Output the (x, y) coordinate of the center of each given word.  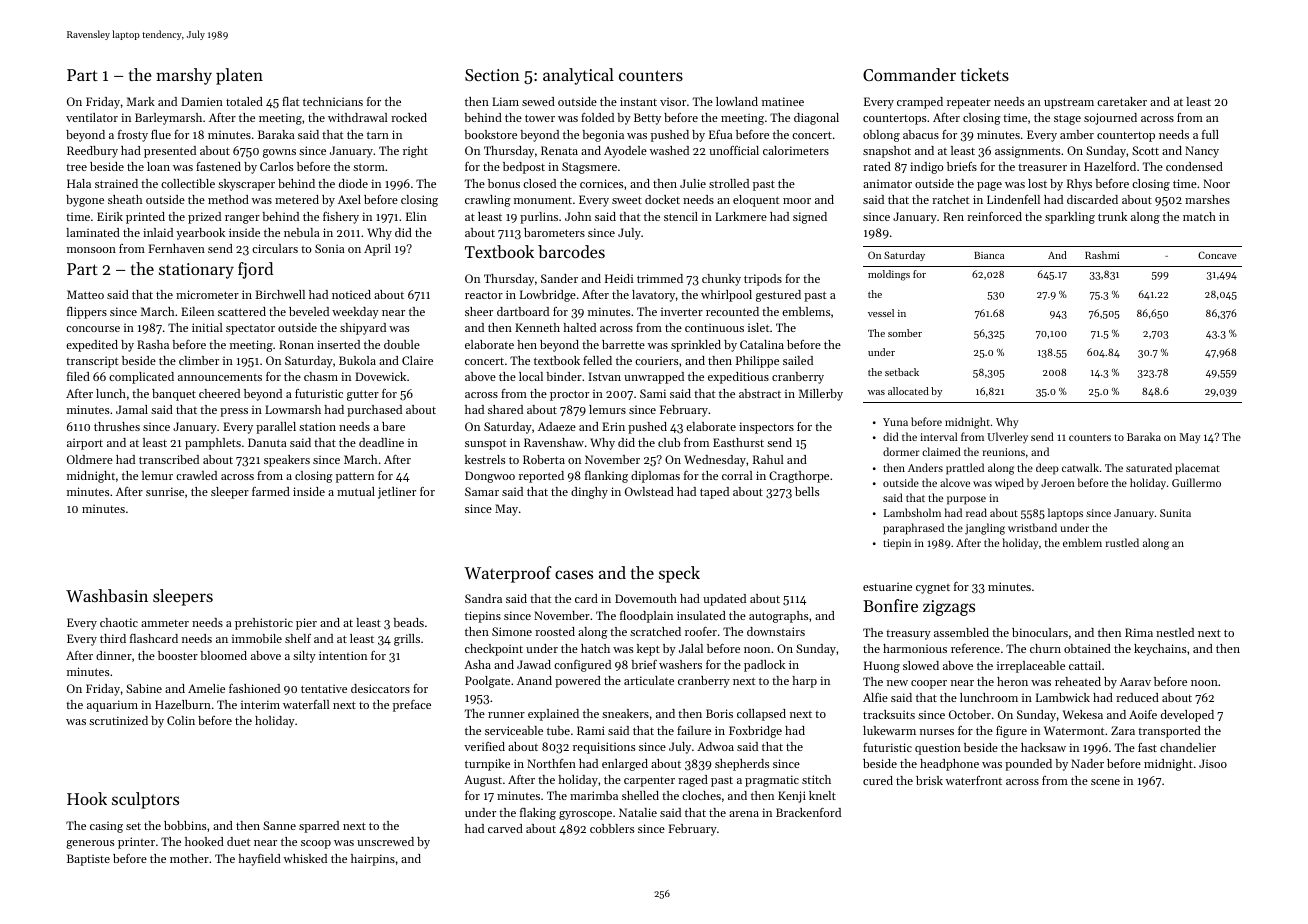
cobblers (612, 828)
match (1199, 216)
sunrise (165, 491)
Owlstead (649, 491)
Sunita (1175, 513)
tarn (378, 135)
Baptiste (88, 860)
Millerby (821, 395)
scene (1105, 782)
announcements (220, 377)
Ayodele (625, 152)
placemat (1197, 469)
